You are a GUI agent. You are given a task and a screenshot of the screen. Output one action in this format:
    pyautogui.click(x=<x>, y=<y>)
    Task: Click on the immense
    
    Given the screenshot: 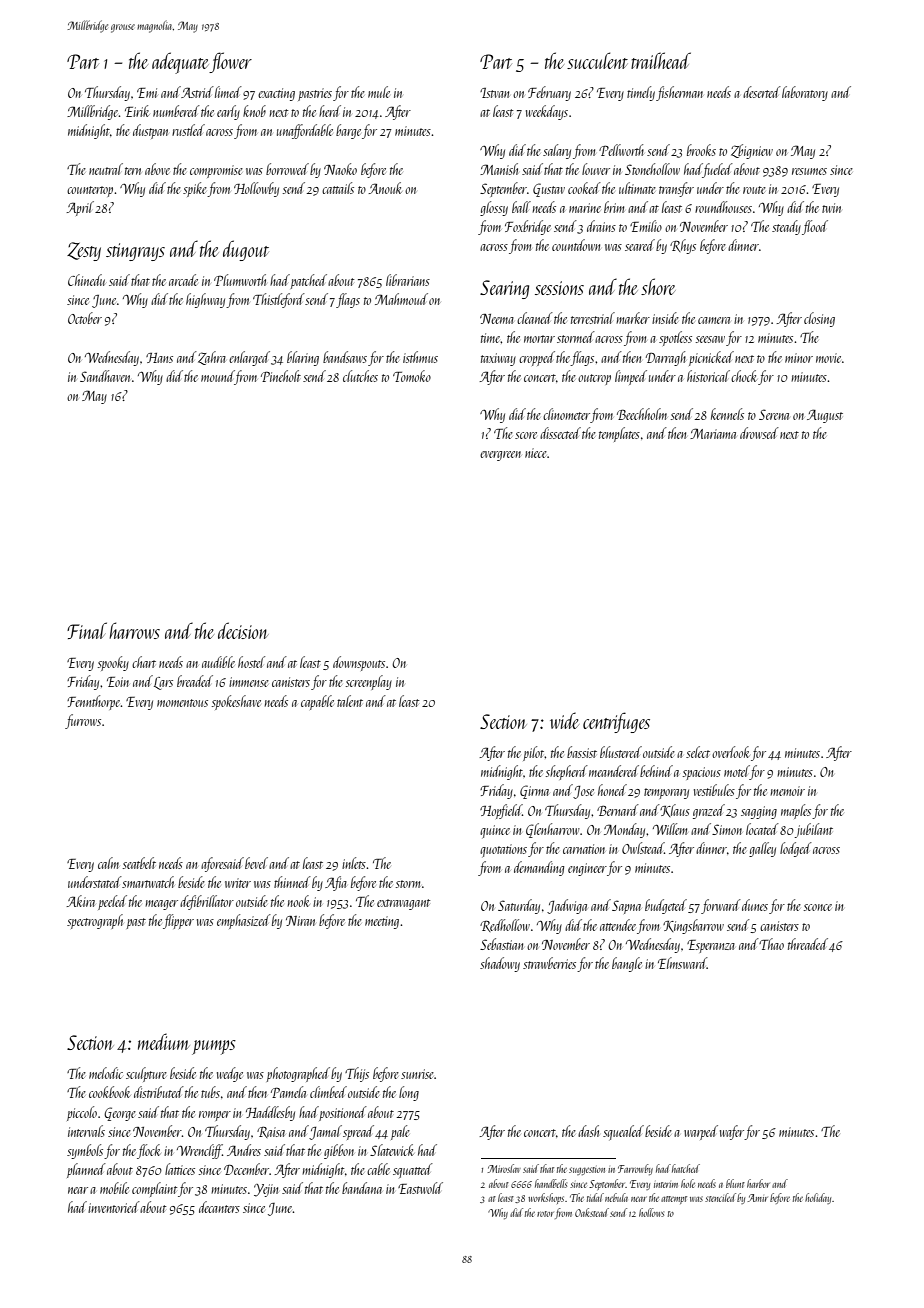 What is the action you would take?
    pyautogui.click(x=249, y=682)
